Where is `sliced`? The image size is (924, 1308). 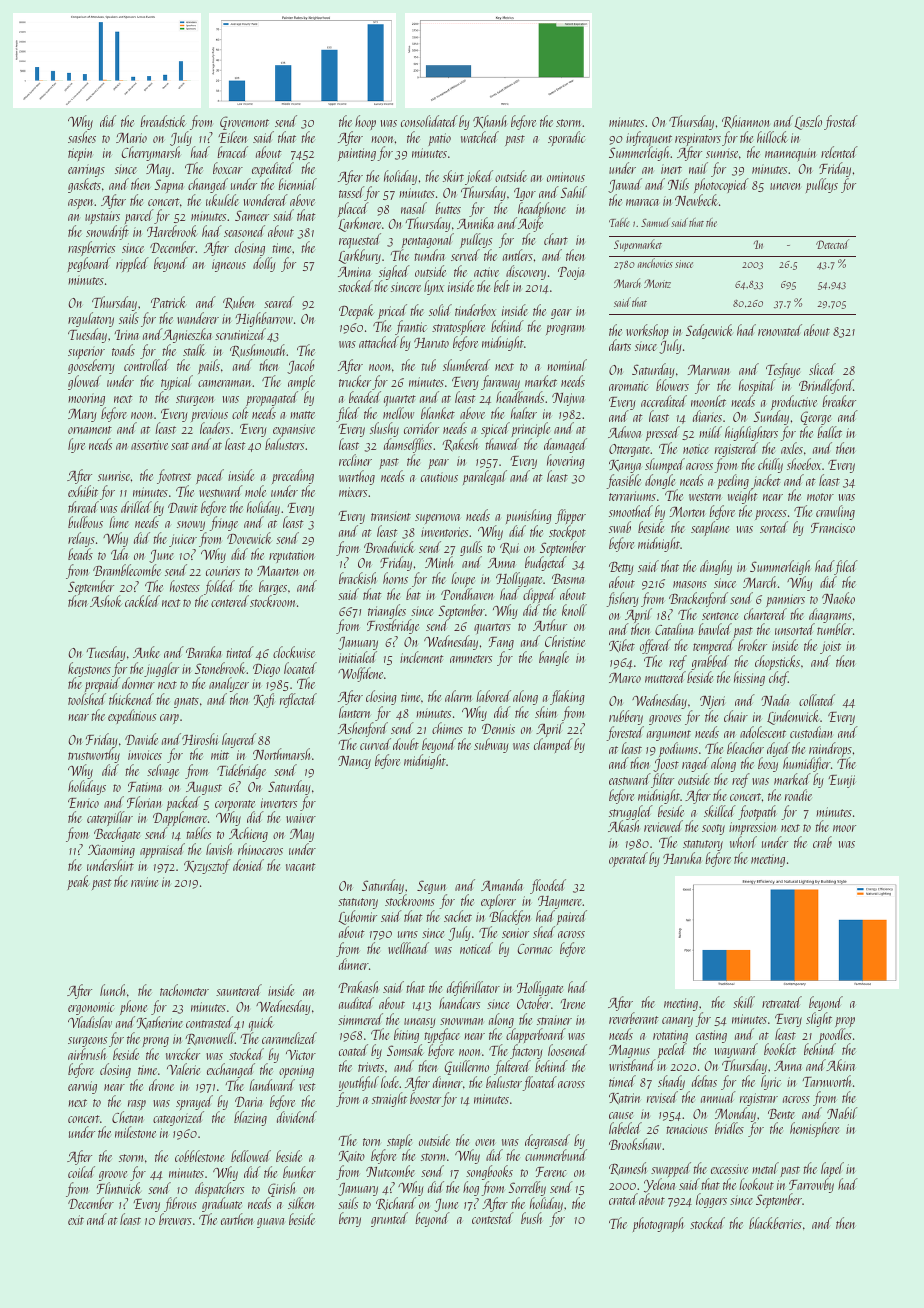 sliced is located at coordinates (822, 369).
